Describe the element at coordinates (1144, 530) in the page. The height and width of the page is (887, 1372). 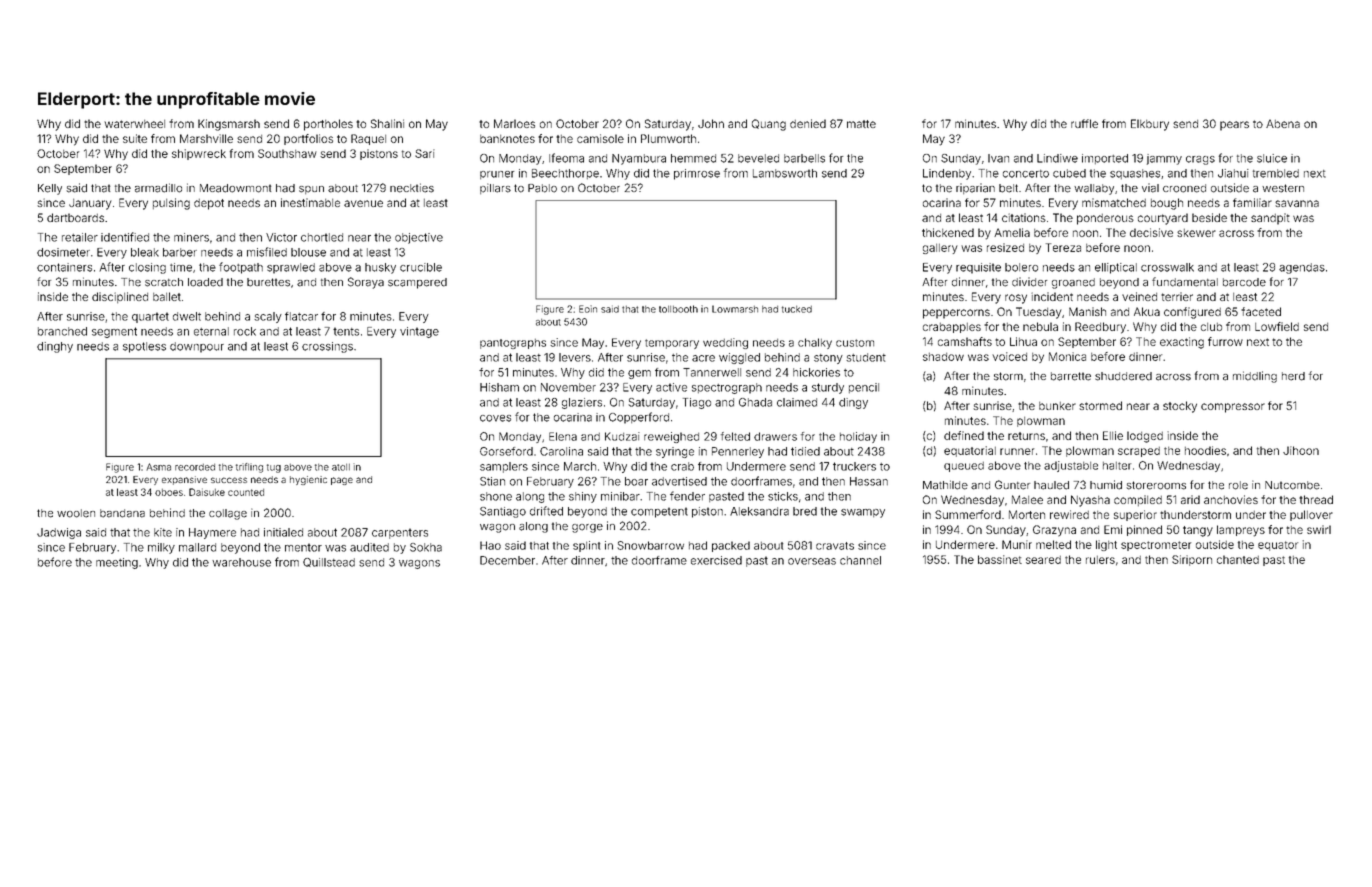
I see `pinned` at that location.
